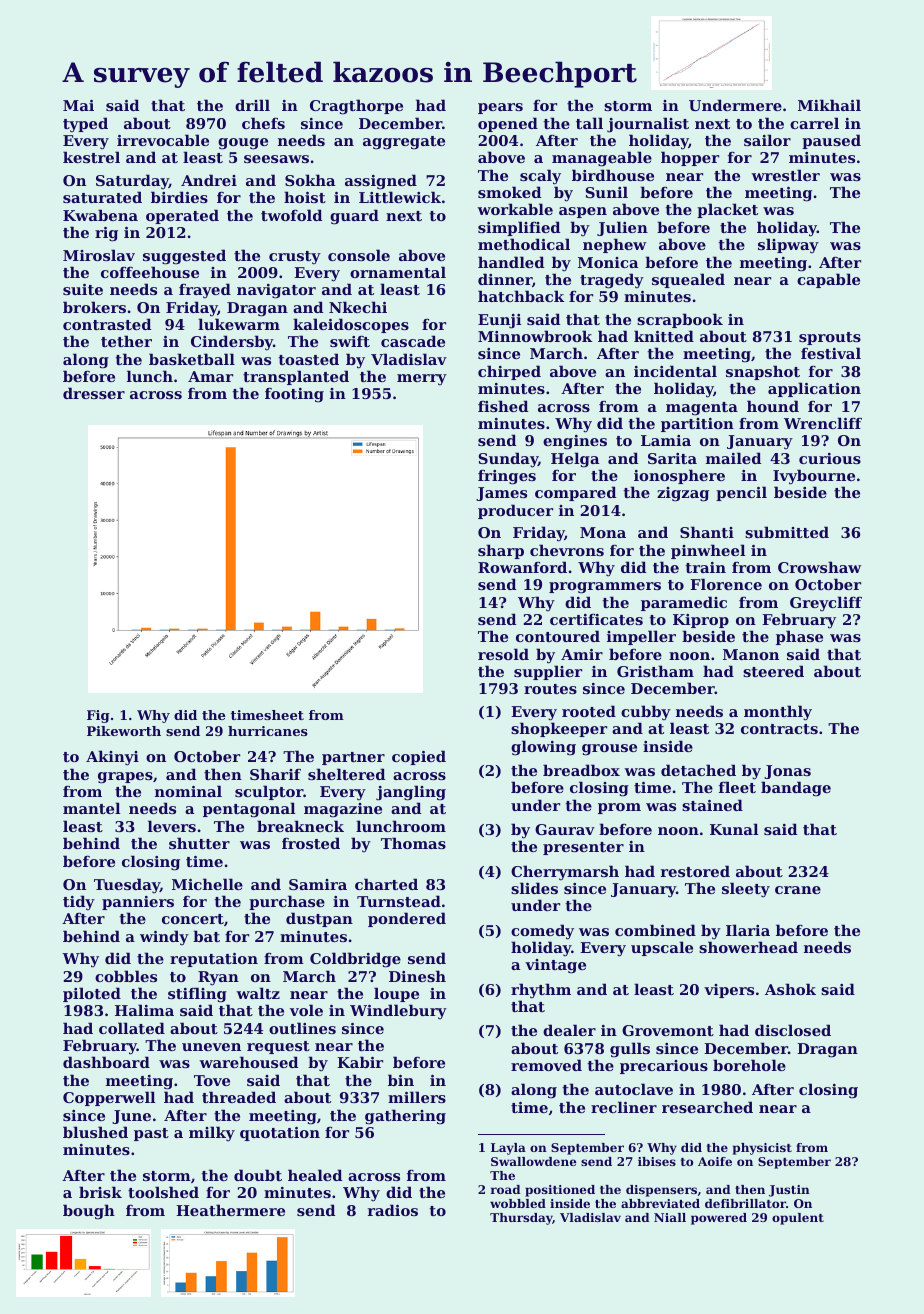 The image size is (924, 1314). What do you see at coordinates (411, 793) in the screenshot?
I see `jangling` at bounding box center [411, 793].
